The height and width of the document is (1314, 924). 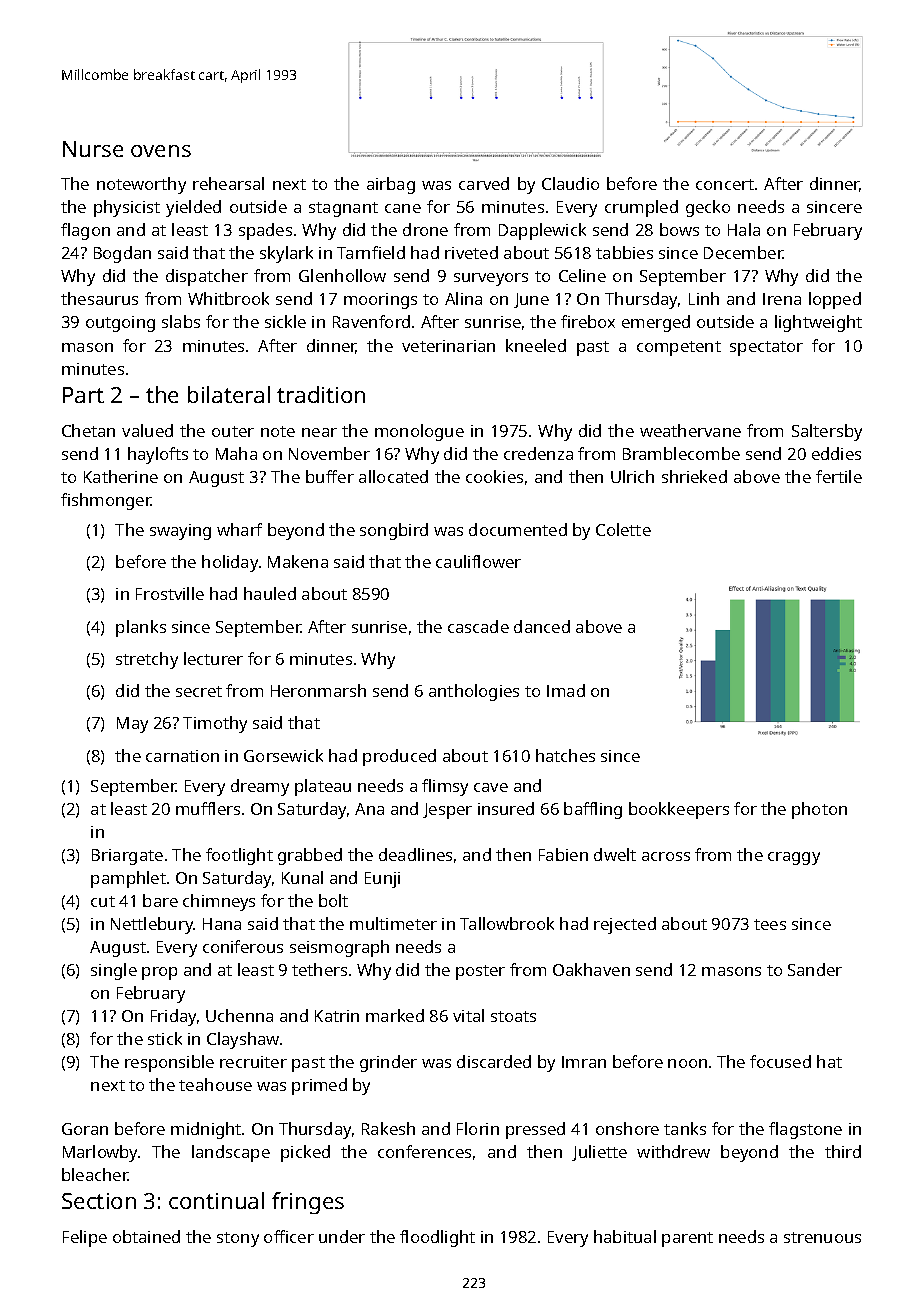 What do you see at coordinates (794, 858) in the document?
I see `craggy` at bounding box center [794, 858].
